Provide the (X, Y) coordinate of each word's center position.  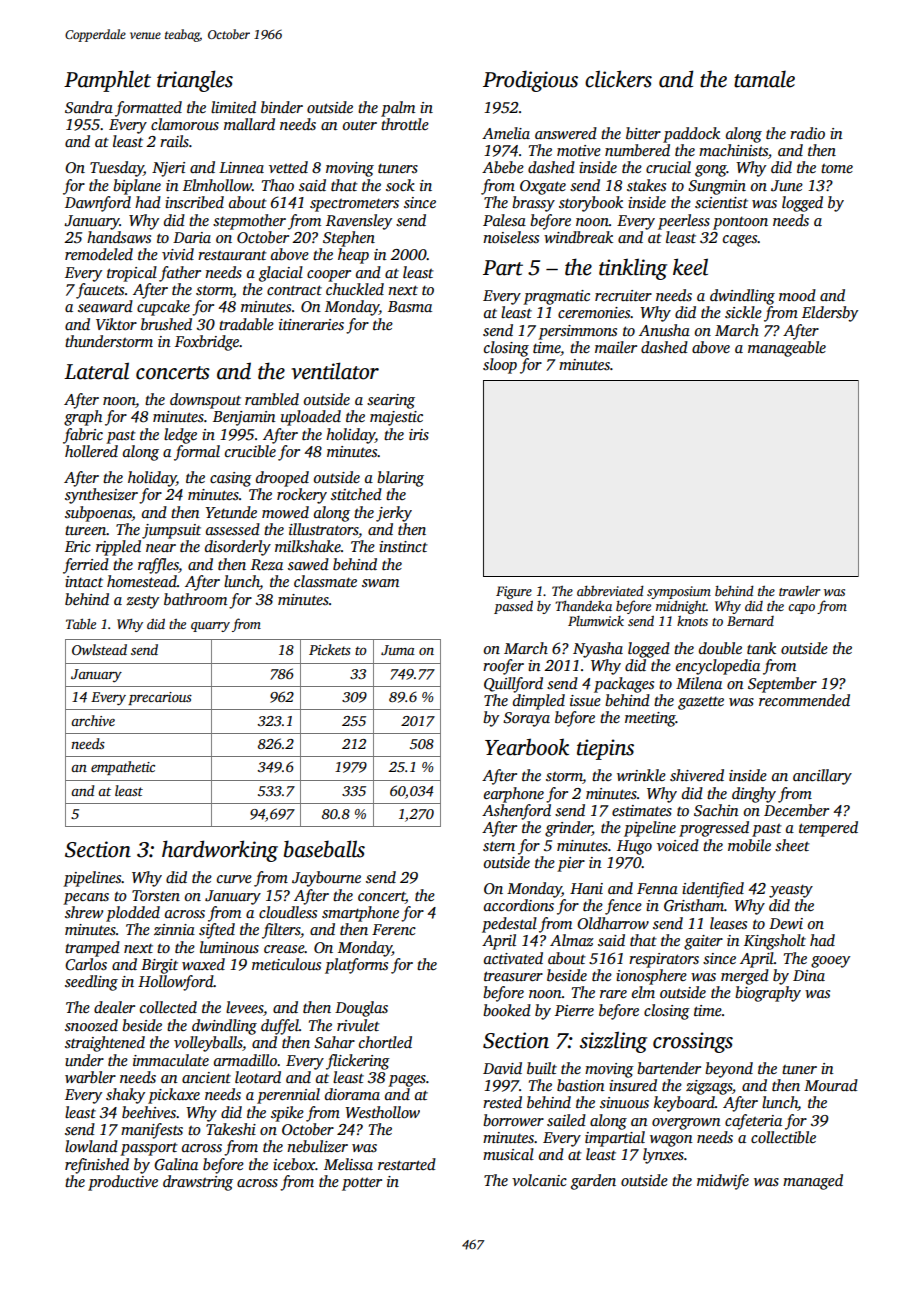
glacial (281, 274)
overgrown (686, 1124)
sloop (500, 366)
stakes (646, 185)
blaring (400, 479)
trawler (799, 591)
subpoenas (98, 514)
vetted (288, 167)
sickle (743, 312)
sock (400, 185)
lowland (91, 1146)
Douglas (361, 1009)
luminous (229, 947)
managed (813, 1182)
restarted (407, 1164)
